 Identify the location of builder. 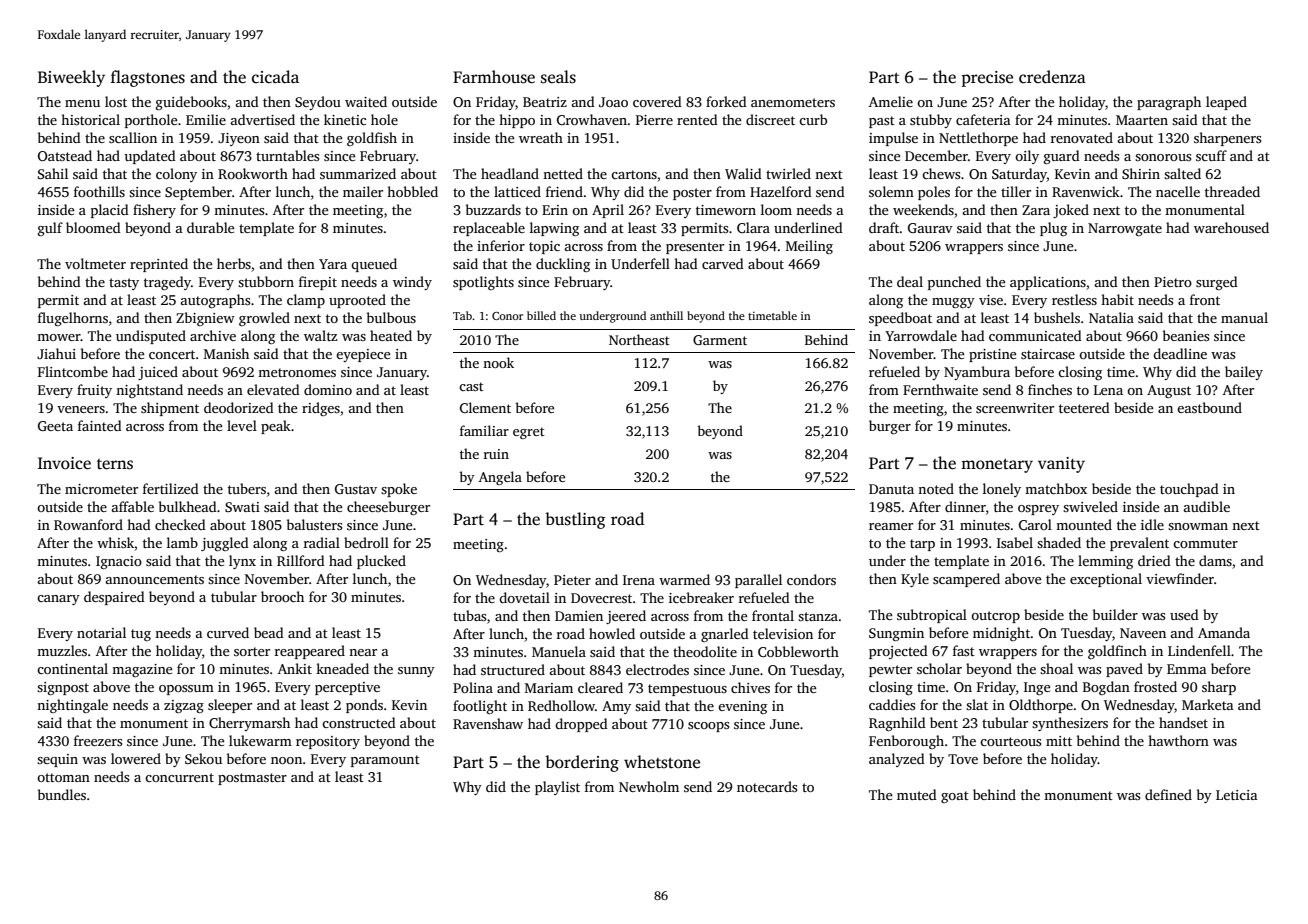
(1115, 614).
